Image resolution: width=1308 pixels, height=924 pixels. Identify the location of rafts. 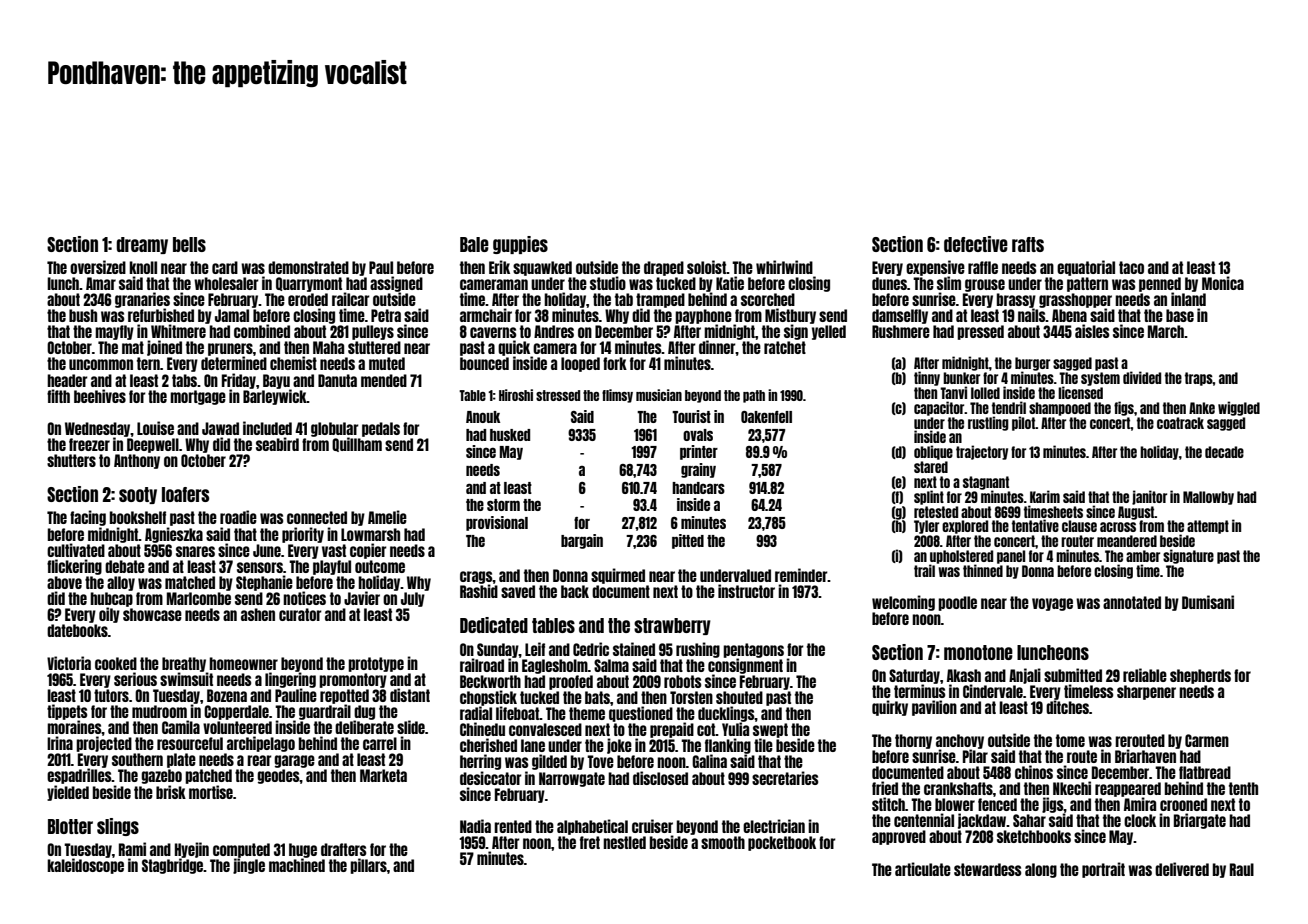
(1028, 244).
